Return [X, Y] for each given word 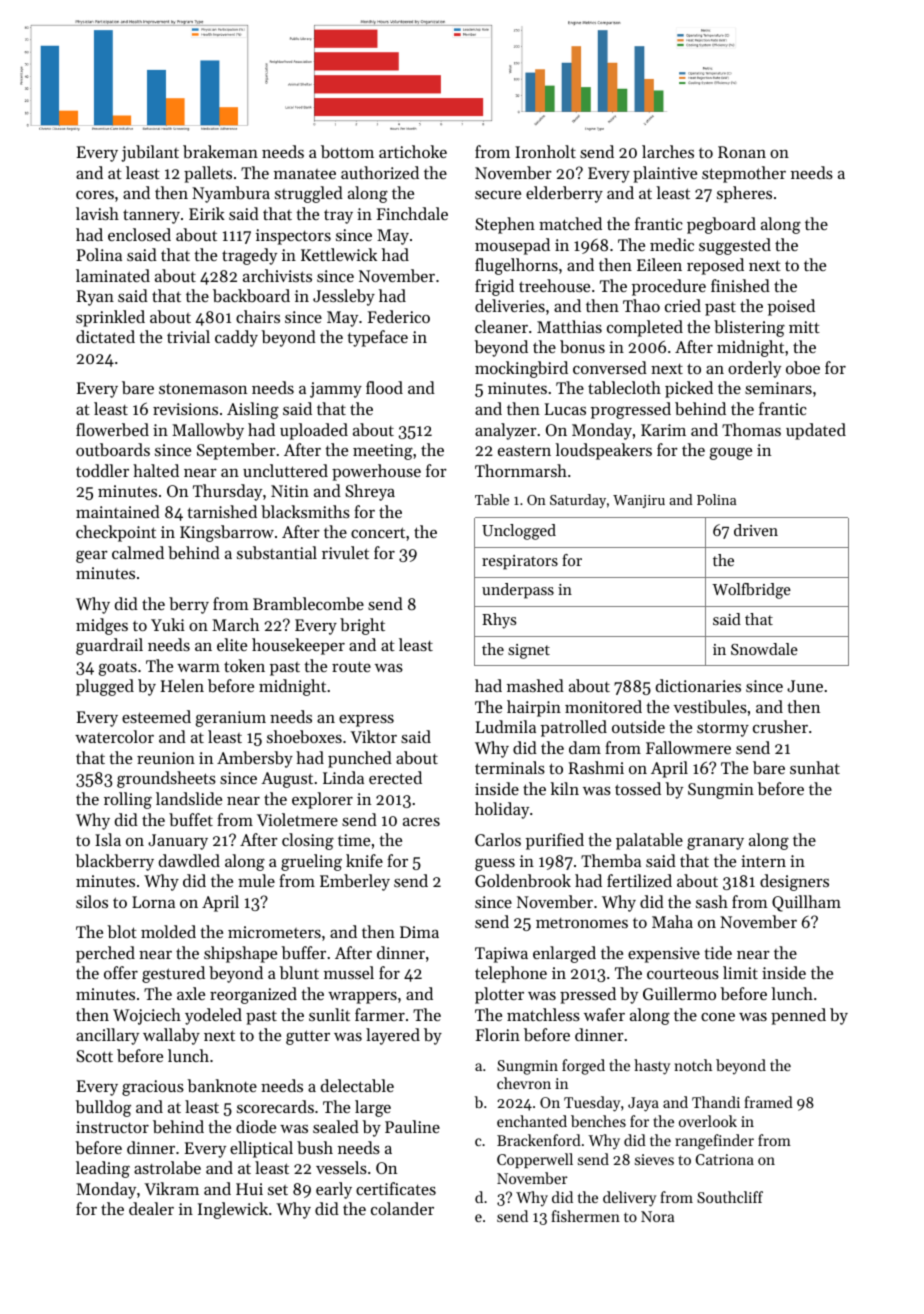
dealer [151, 1208]
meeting [383, 452]
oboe [803, 367]
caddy [236, 338]
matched [570, 223]
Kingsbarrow [227, 533]
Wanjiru [639, 501]
